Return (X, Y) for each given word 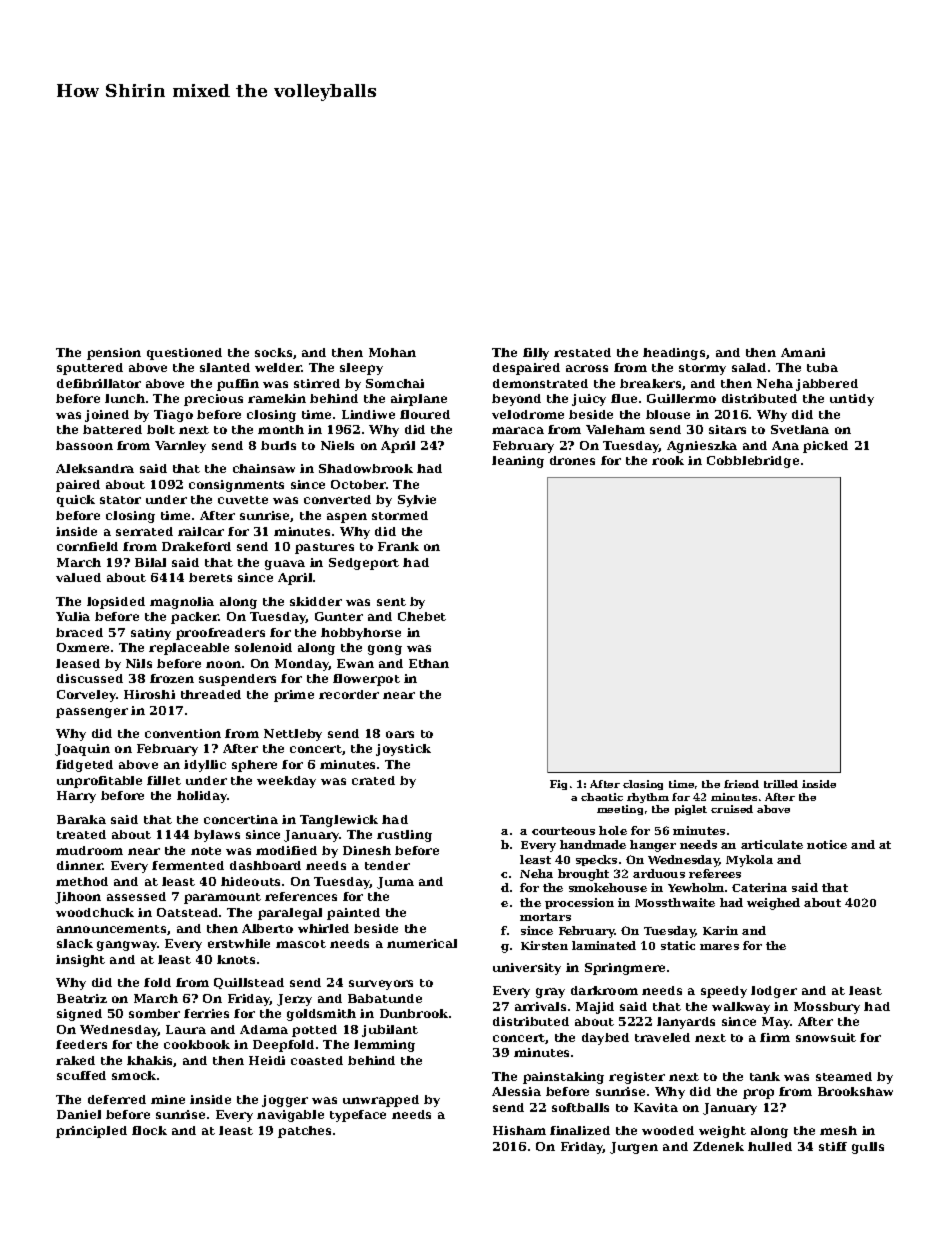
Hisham (519, 1130)
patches (304, 1132)
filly (536, 354)
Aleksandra (95, 468)
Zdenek (718, 1146)
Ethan (429, 663)
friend (741, 784)
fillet (164, 780)
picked (825, 447)
